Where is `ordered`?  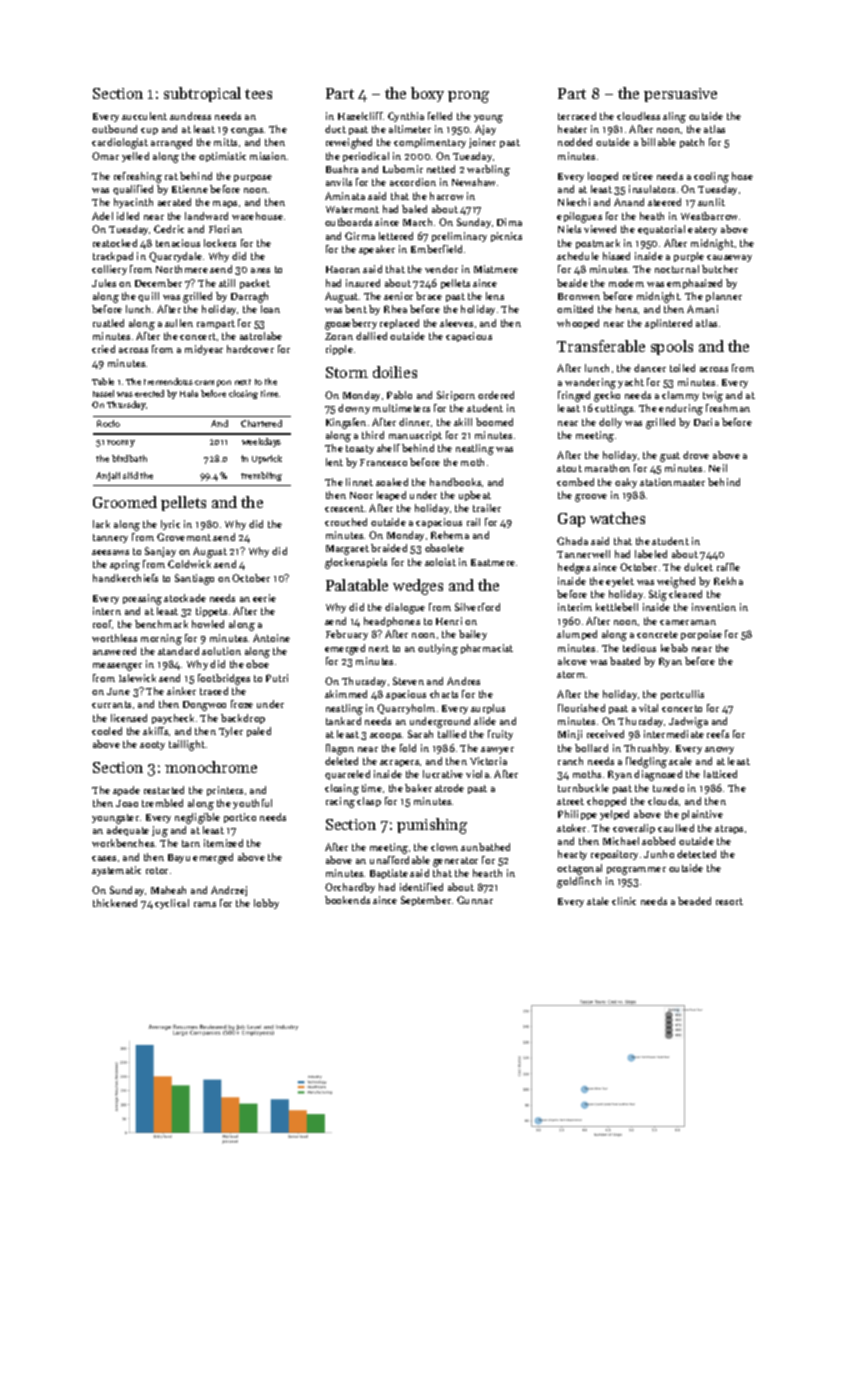
ordered is located at coordinates (496, 395).
